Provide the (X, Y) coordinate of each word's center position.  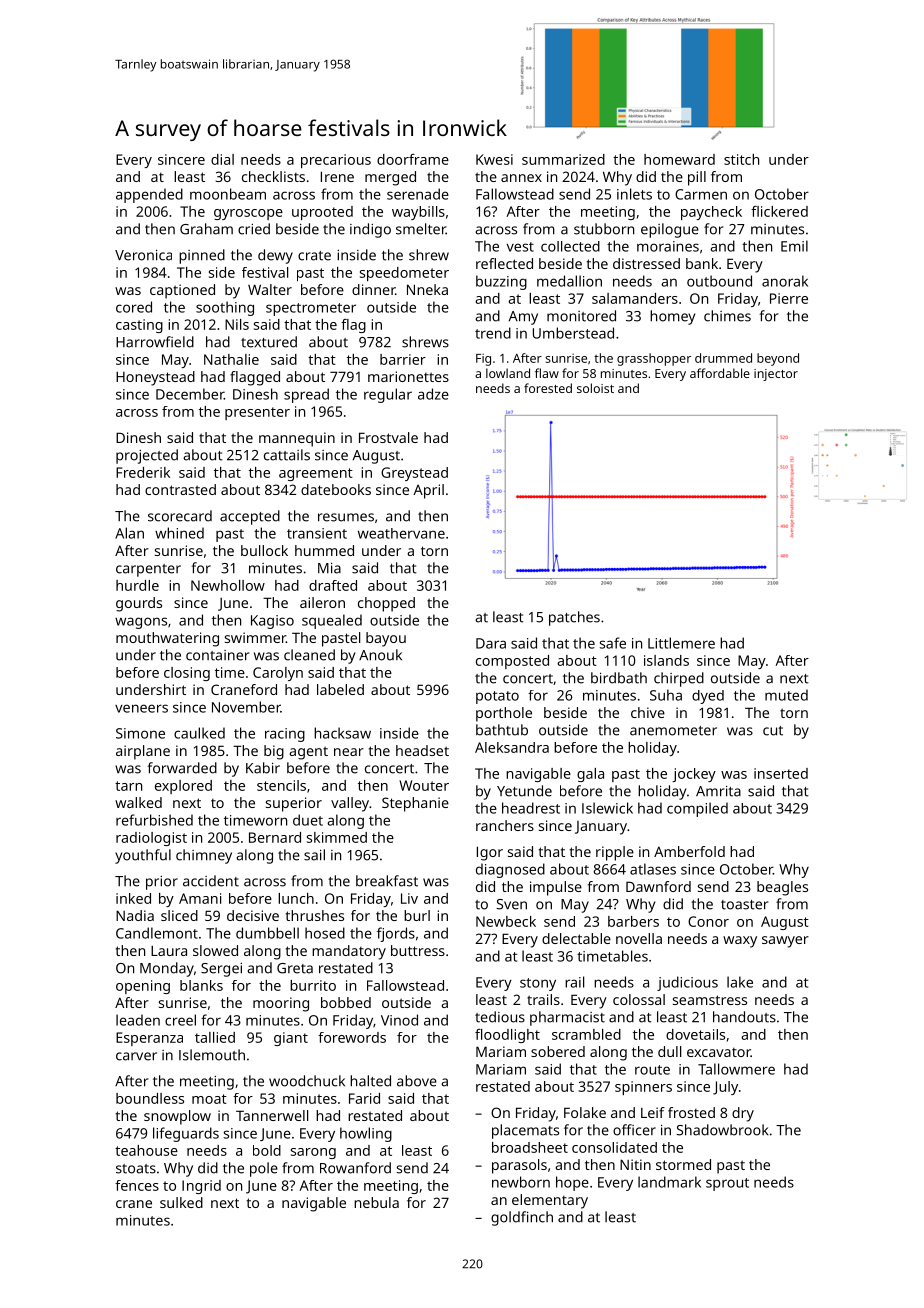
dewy (275, 256)
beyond (778, 359)
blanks (201, 985)
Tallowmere (736, 1069)
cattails (287, 455)
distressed (646, 263)
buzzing (501, 282)
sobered (558, 1051)
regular (388, 395)
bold (267, 1150)
